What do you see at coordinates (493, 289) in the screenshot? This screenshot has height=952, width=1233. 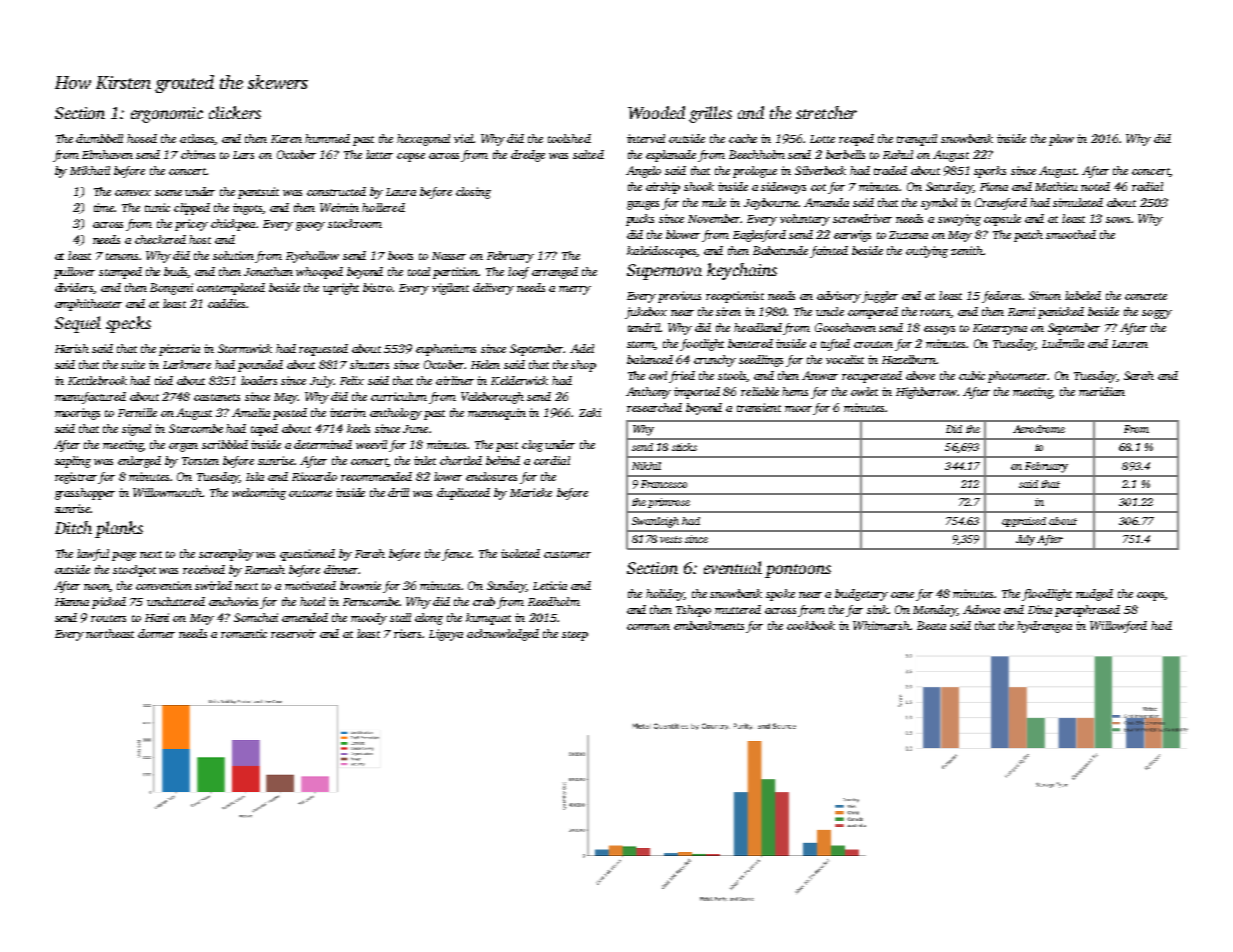 I see `delivery` at bounding box center [493, 289].
